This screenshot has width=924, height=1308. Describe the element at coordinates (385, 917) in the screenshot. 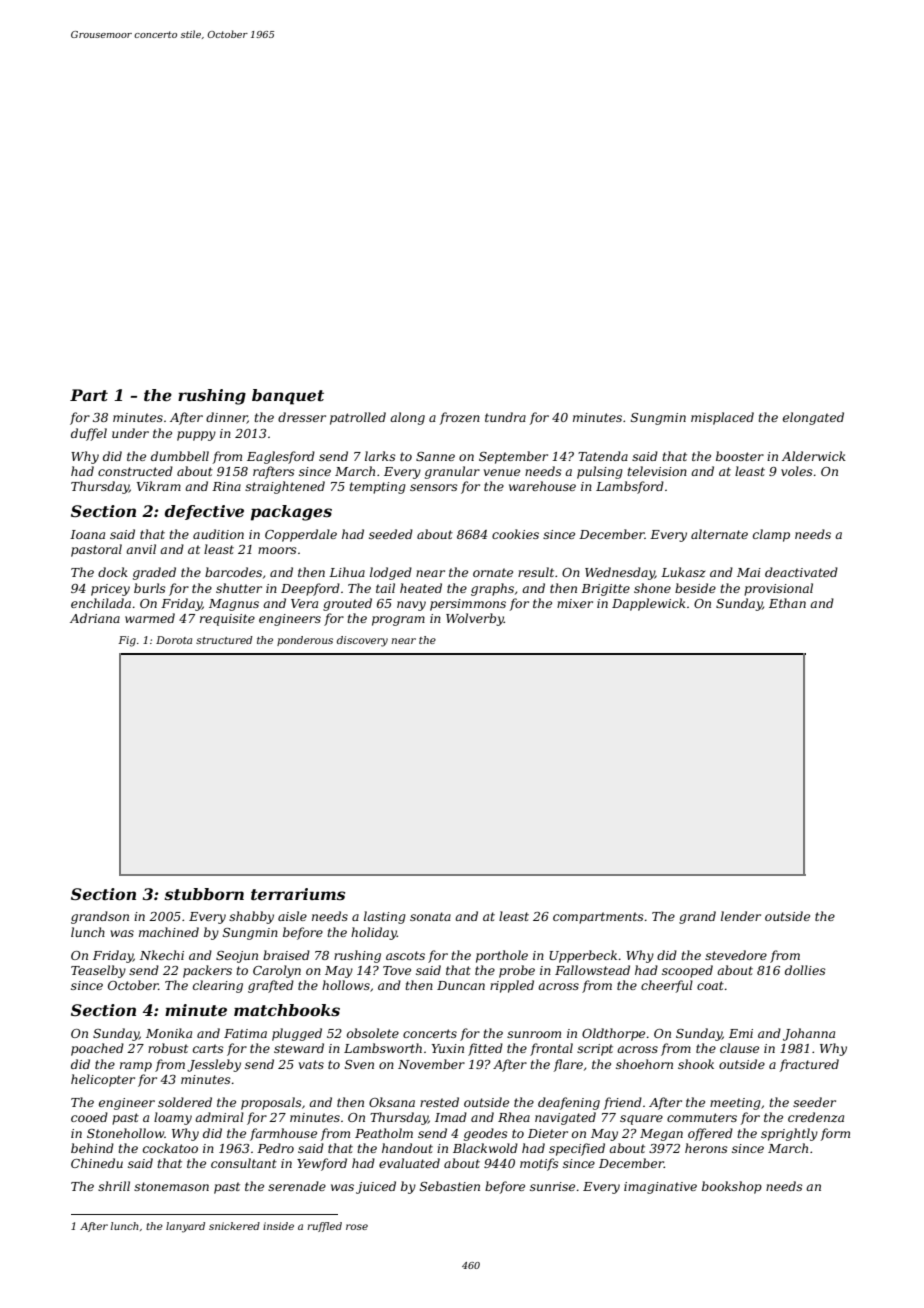

I see `lasting` at that location.
